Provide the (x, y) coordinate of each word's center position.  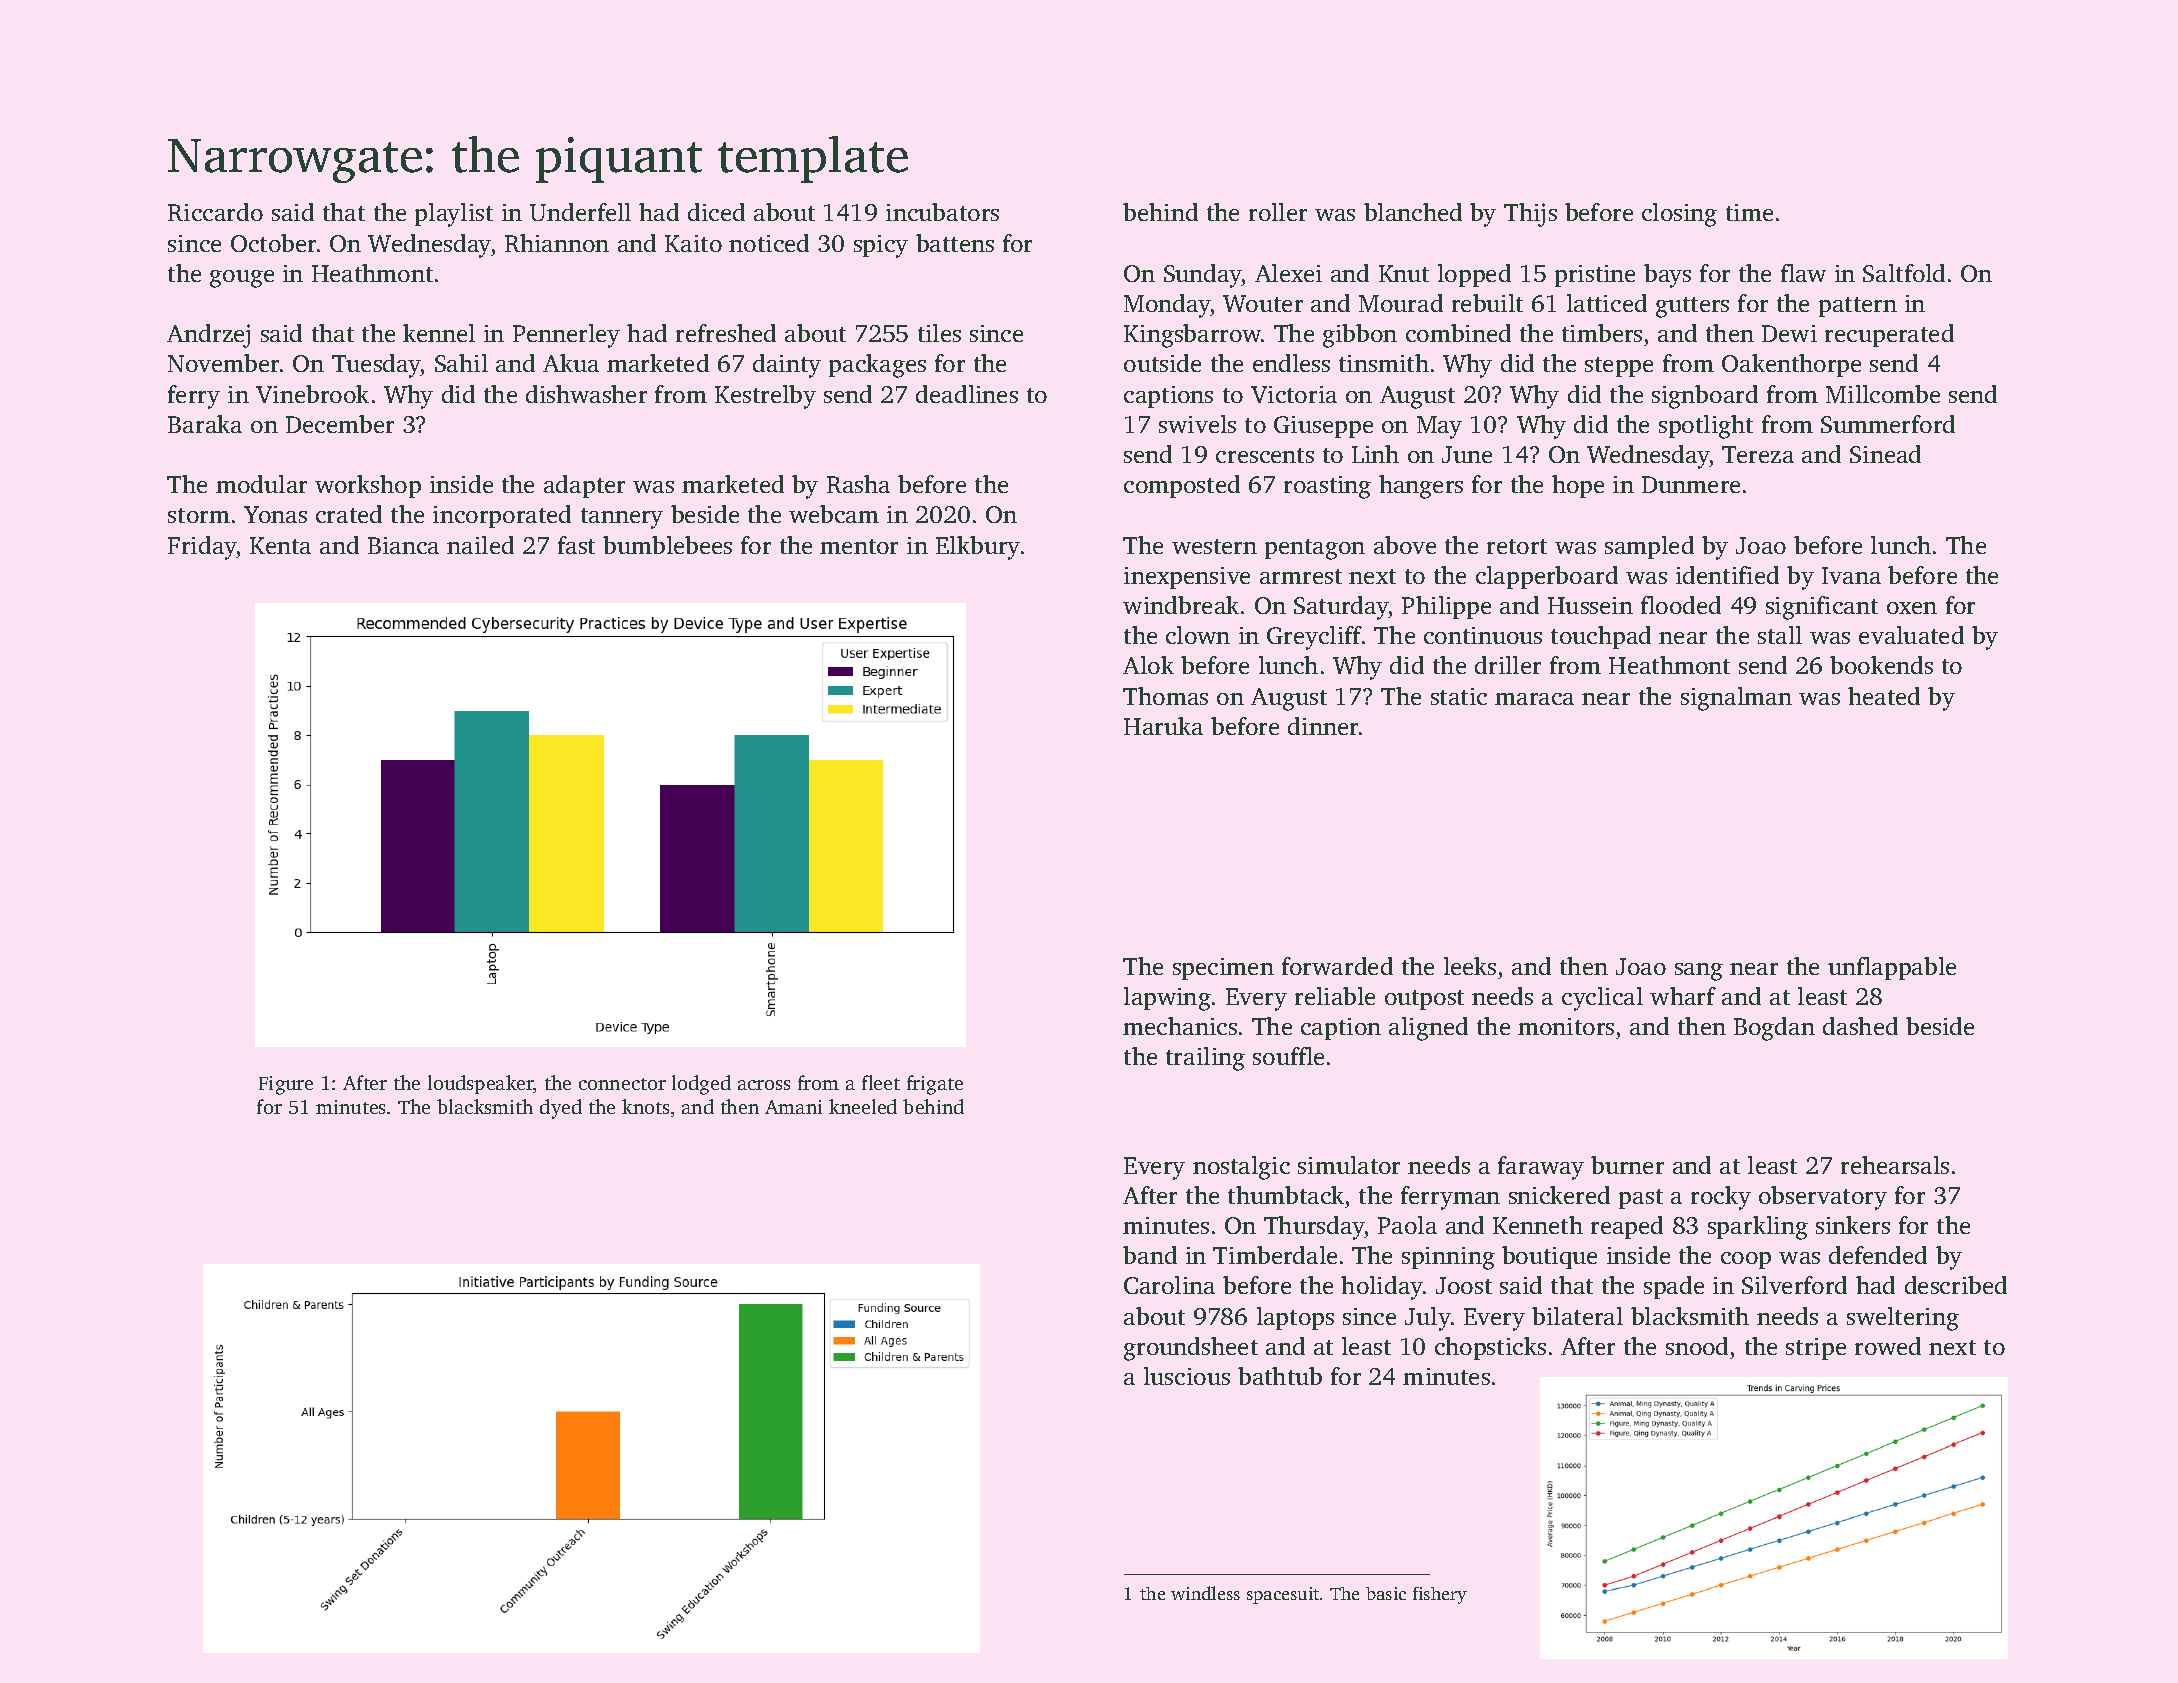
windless (1205, 1593)
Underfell (580, 212)
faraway (1541, 1168)
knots (645, 1106)
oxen (1912, 608)
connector (622, 1084)
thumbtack (1286, 1195)
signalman (1736, 699)
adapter (584, 486)
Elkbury (978, 548)
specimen (1223, 969)
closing (1679, 215)
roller (1278, 212)
